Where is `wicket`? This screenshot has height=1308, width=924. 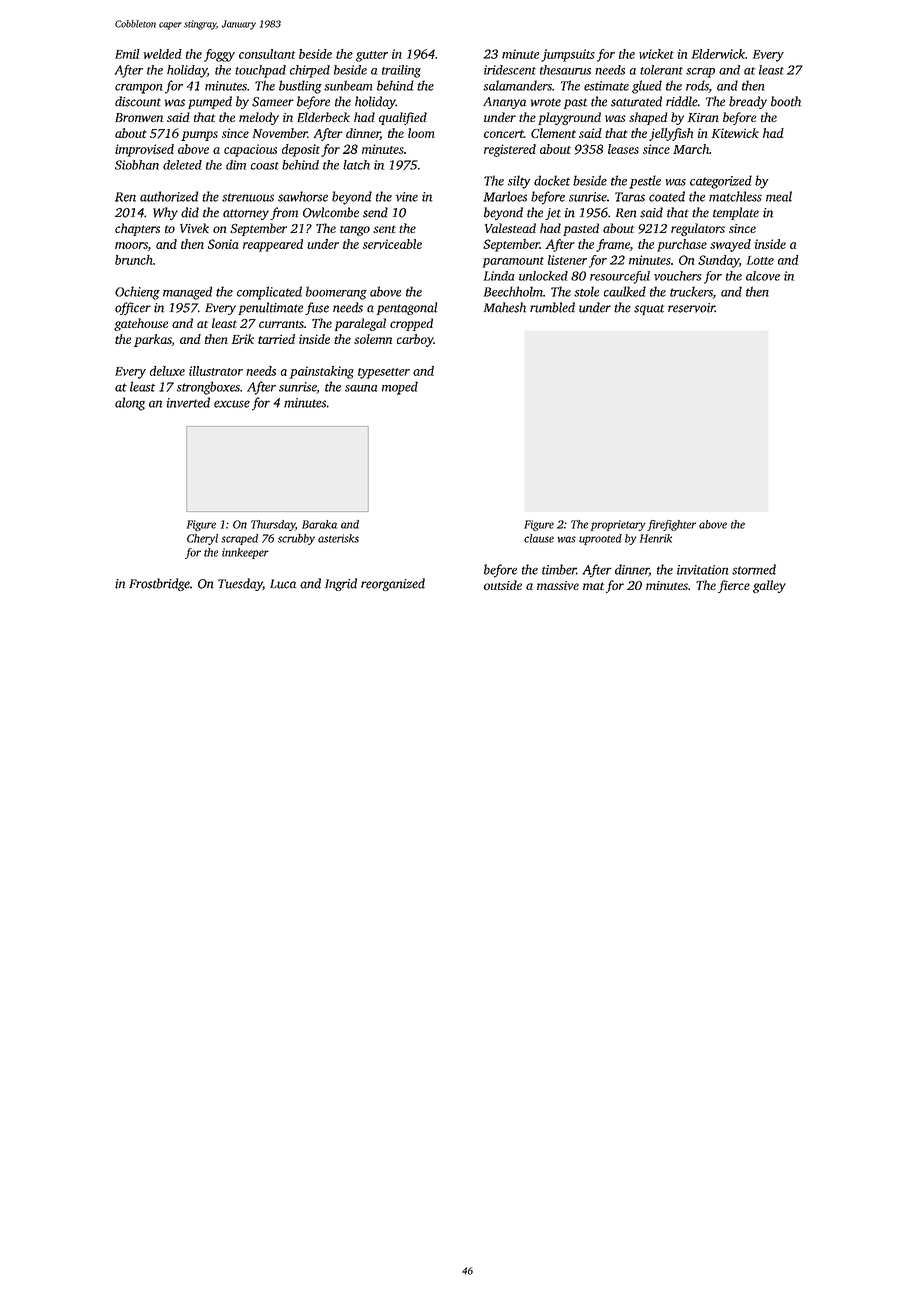
wicket is located at coordinates (656, 54).
